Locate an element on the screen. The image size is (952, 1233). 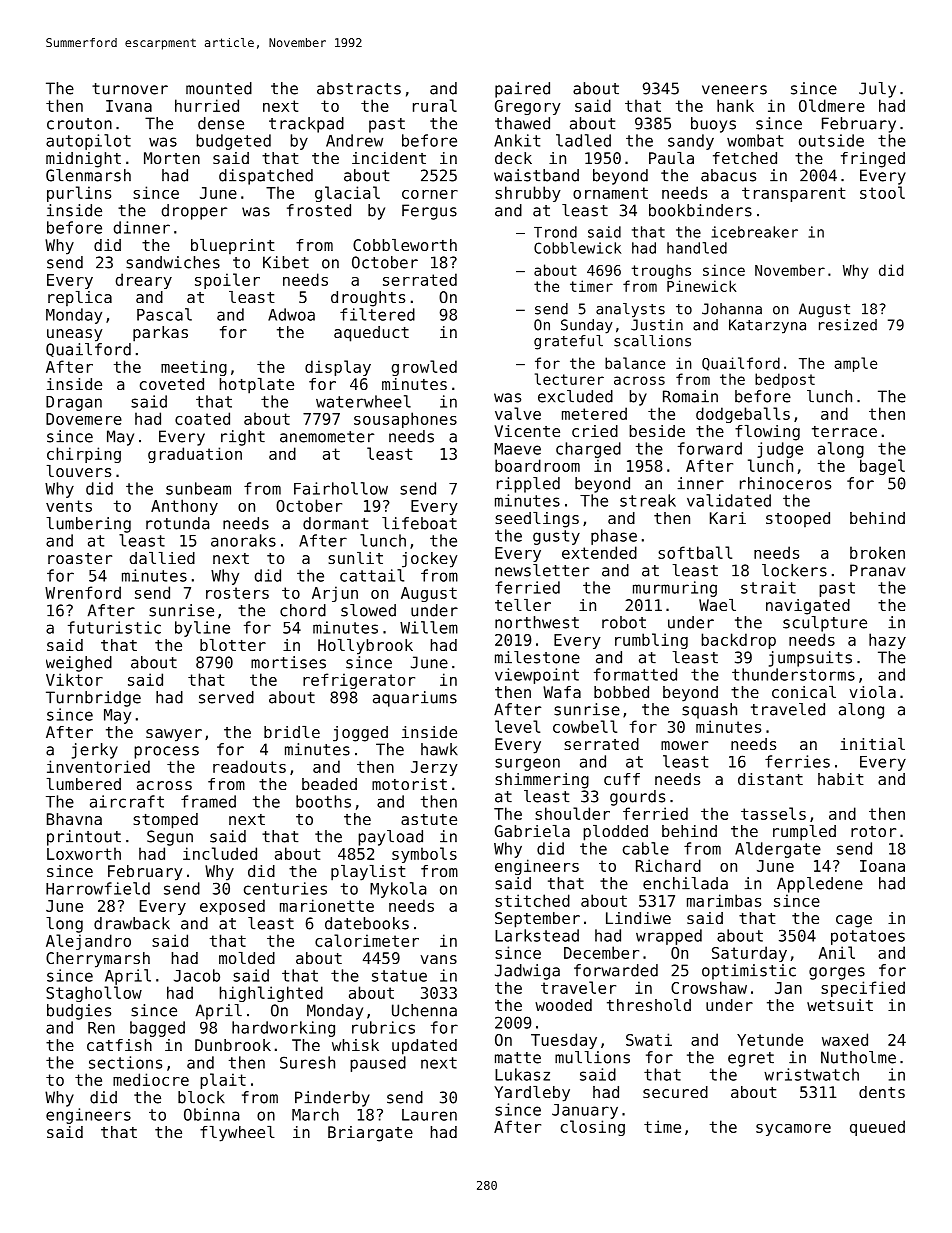
flywheel is located at coordinates (237, 1134).
